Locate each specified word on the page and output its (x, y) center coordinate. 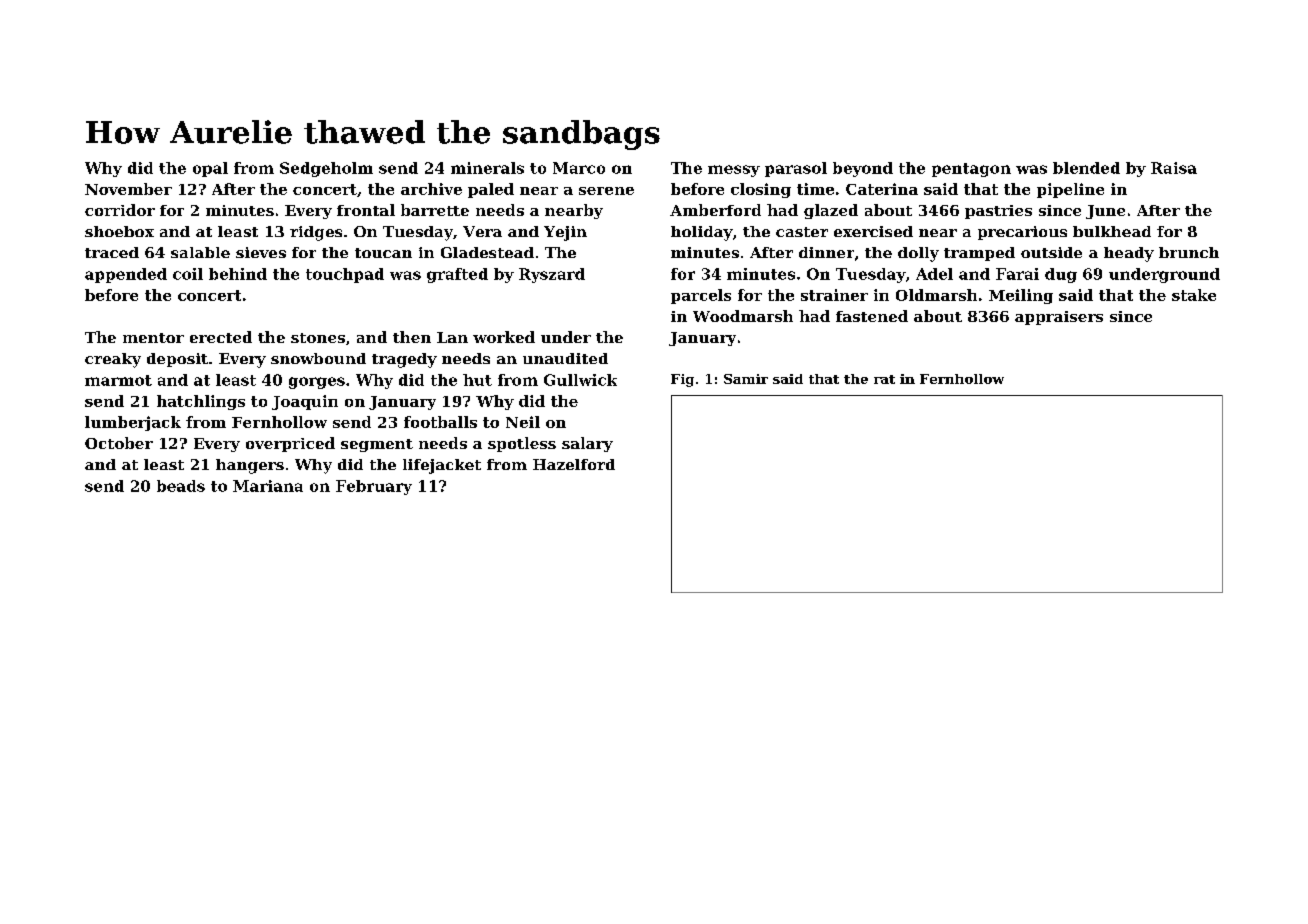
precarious (1022, 233)
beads (181, 486)
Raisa (1174, 168)
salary (587, 444)
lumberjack (133, 423)
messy (734, 171)
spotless (522, 444)
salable (200, 252)
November (128, 189)
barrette (435, 210)
